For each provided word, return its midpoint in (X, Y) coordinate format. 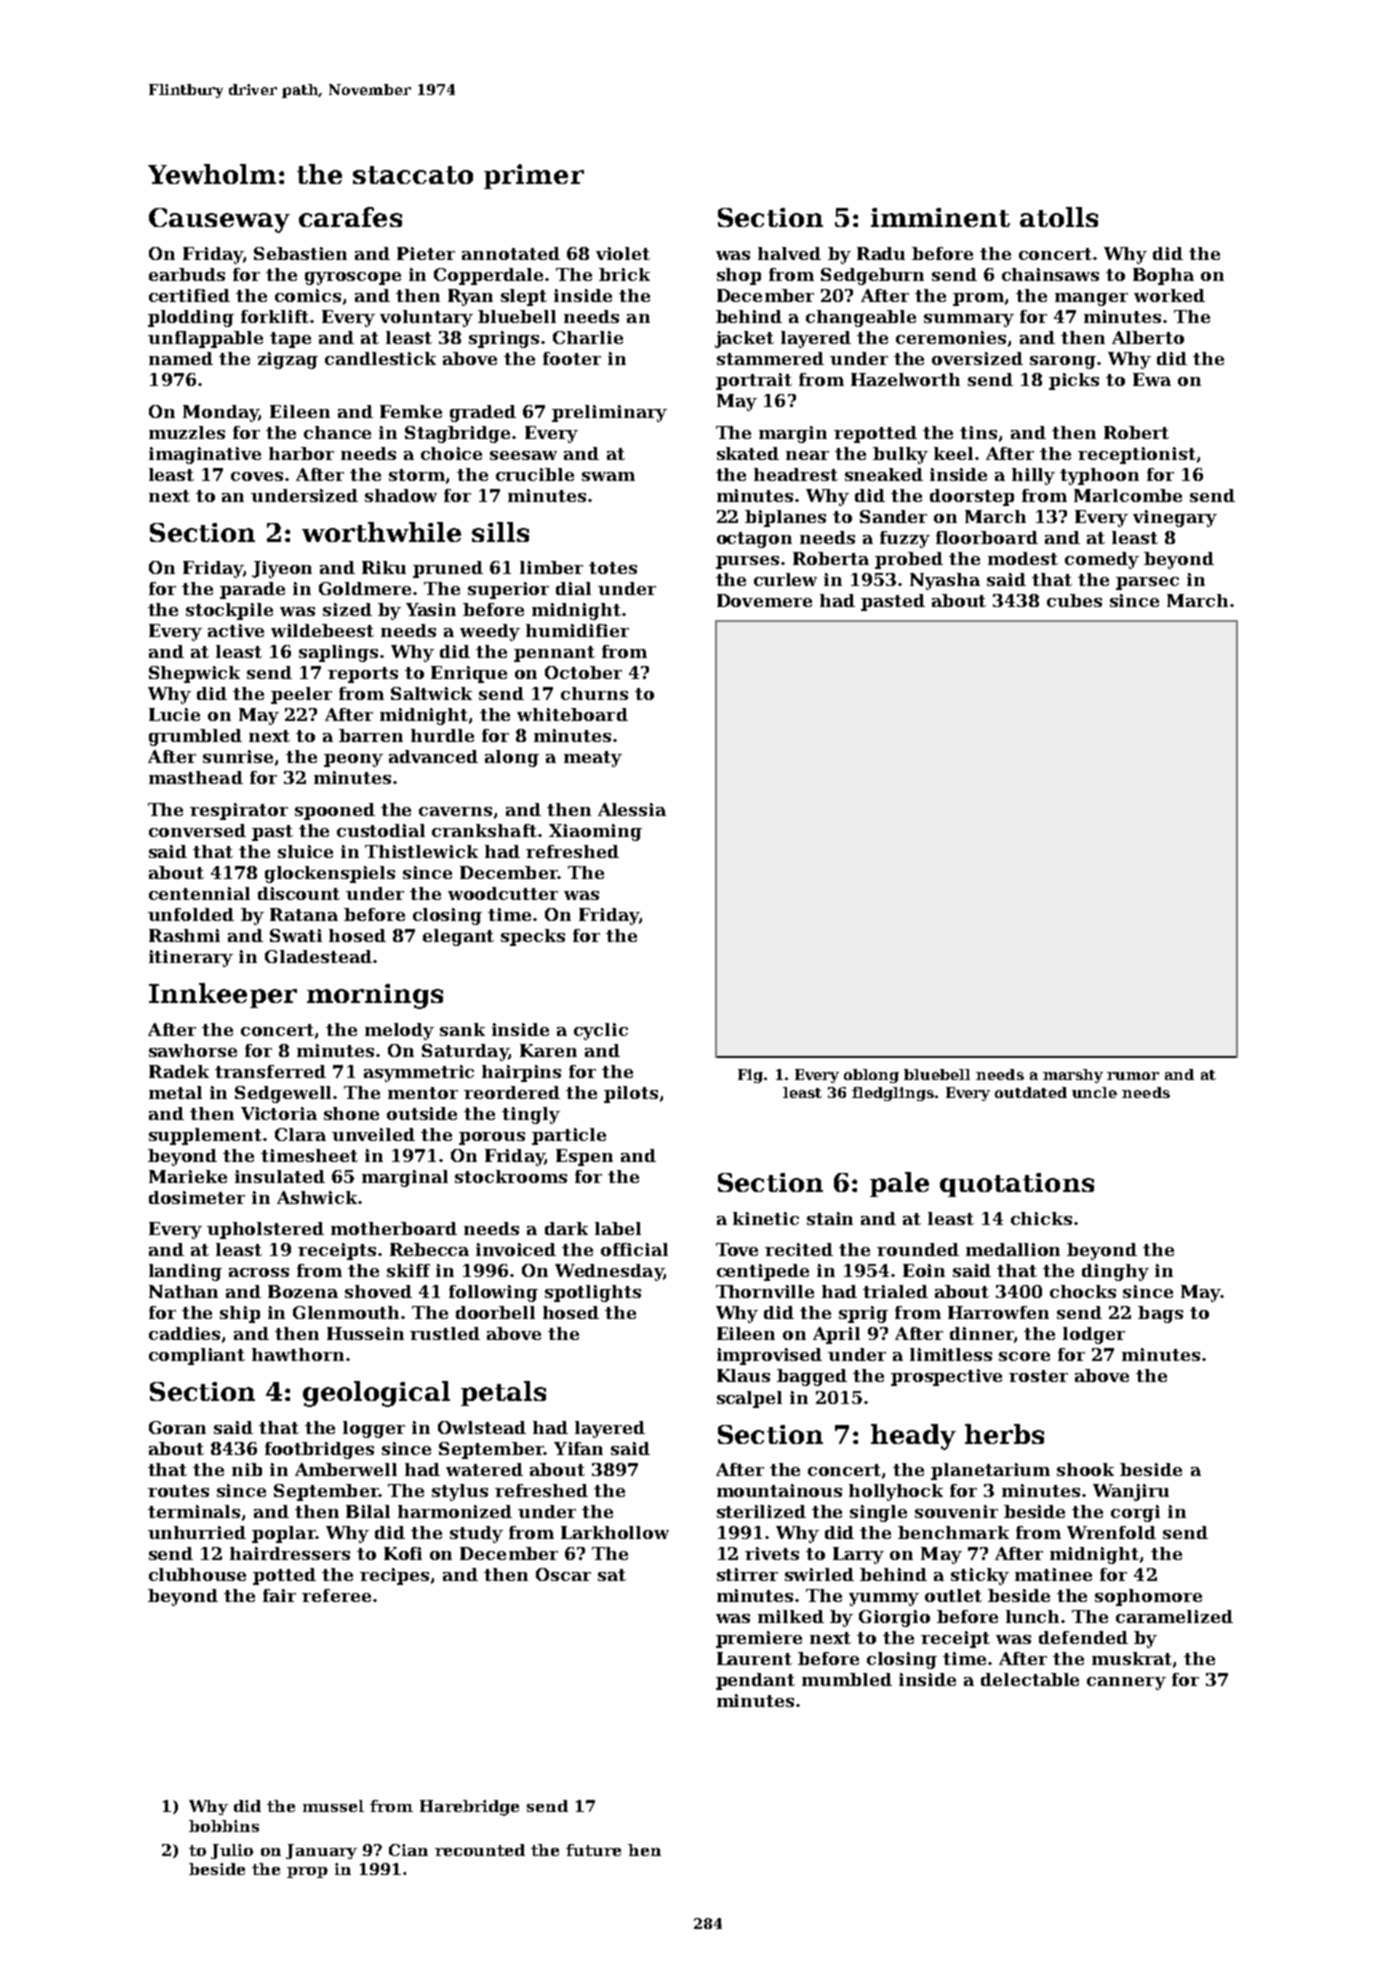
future (593, 1850)
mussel (333, 1806)
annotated (511, 253)
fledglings (893, 1094)
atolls (1059, 217)
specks (533, 937)
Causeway (219, 220)
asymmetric (419, 1073)
